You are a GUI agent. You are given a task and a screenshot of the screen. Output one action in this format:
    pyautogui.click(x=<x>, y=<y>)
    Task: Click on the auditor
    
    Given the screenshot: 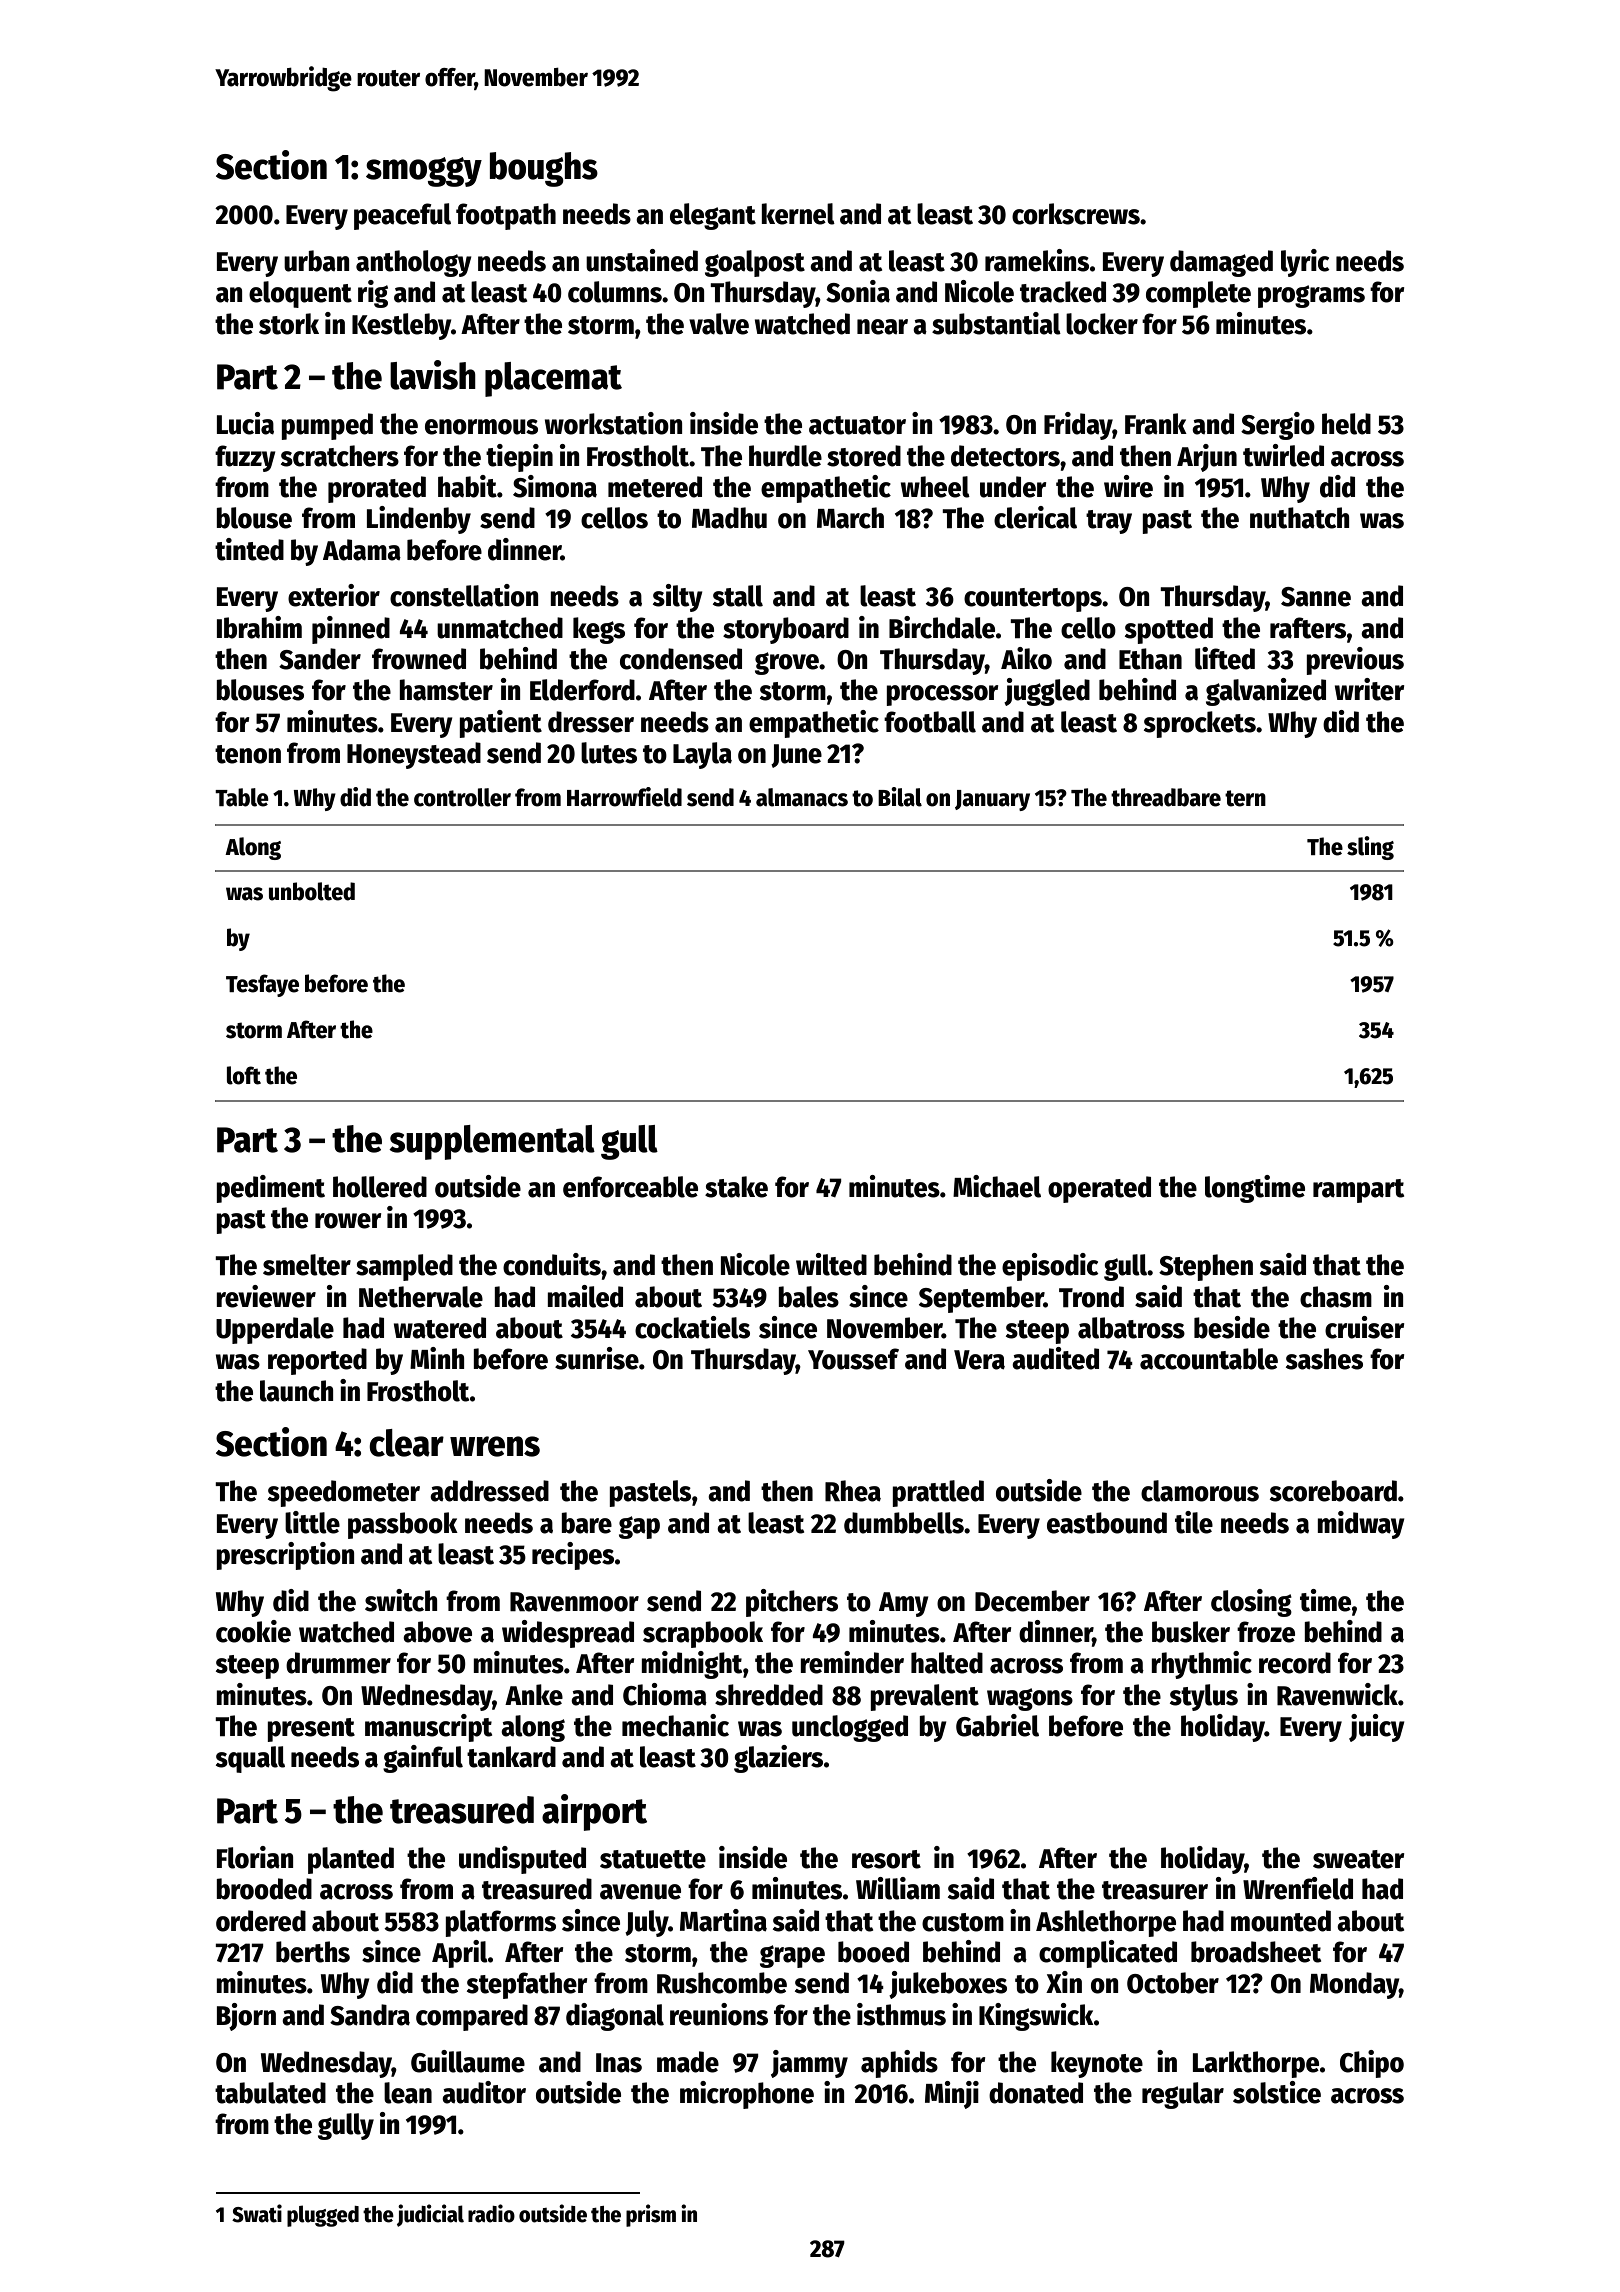 What is the action you would take?
    pyautogui.click(x=484, y=2092)
